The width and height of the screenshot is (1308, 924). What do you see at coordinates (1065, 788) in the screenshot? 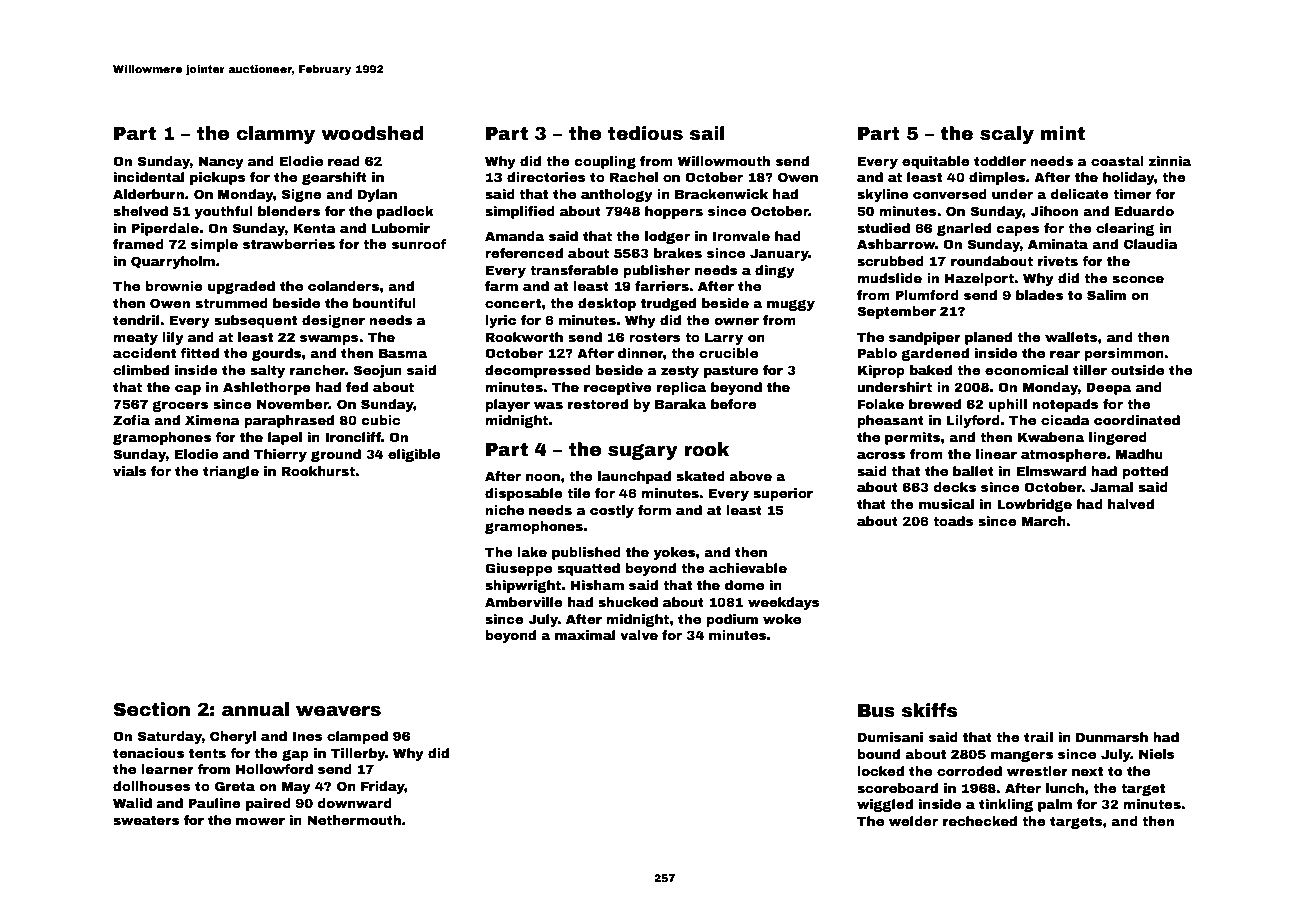
I see `lunch` at bounding box center [1065, 788].
